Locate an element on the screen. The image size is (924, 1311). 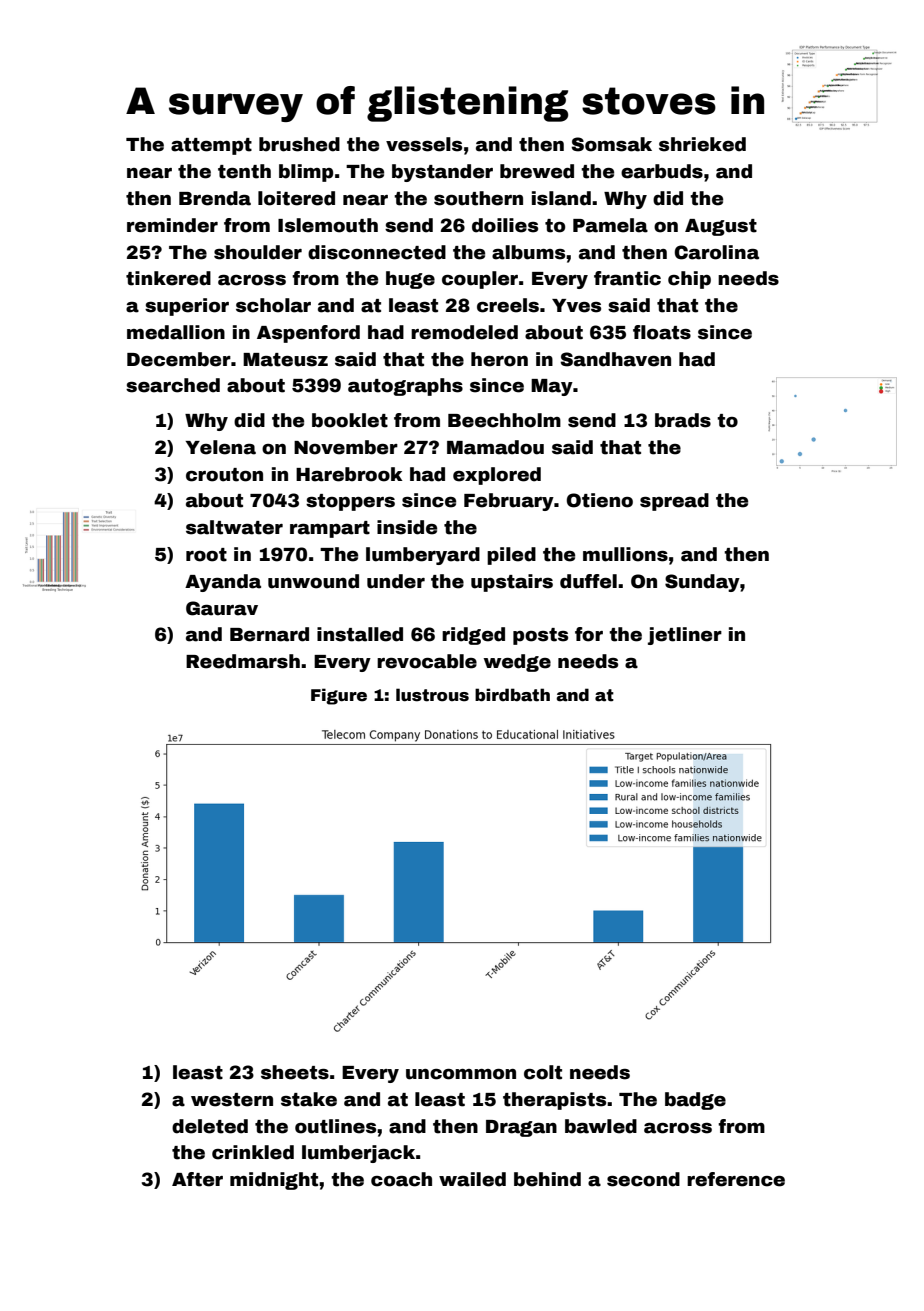
birdbath is located at coordinates (512, 695).
